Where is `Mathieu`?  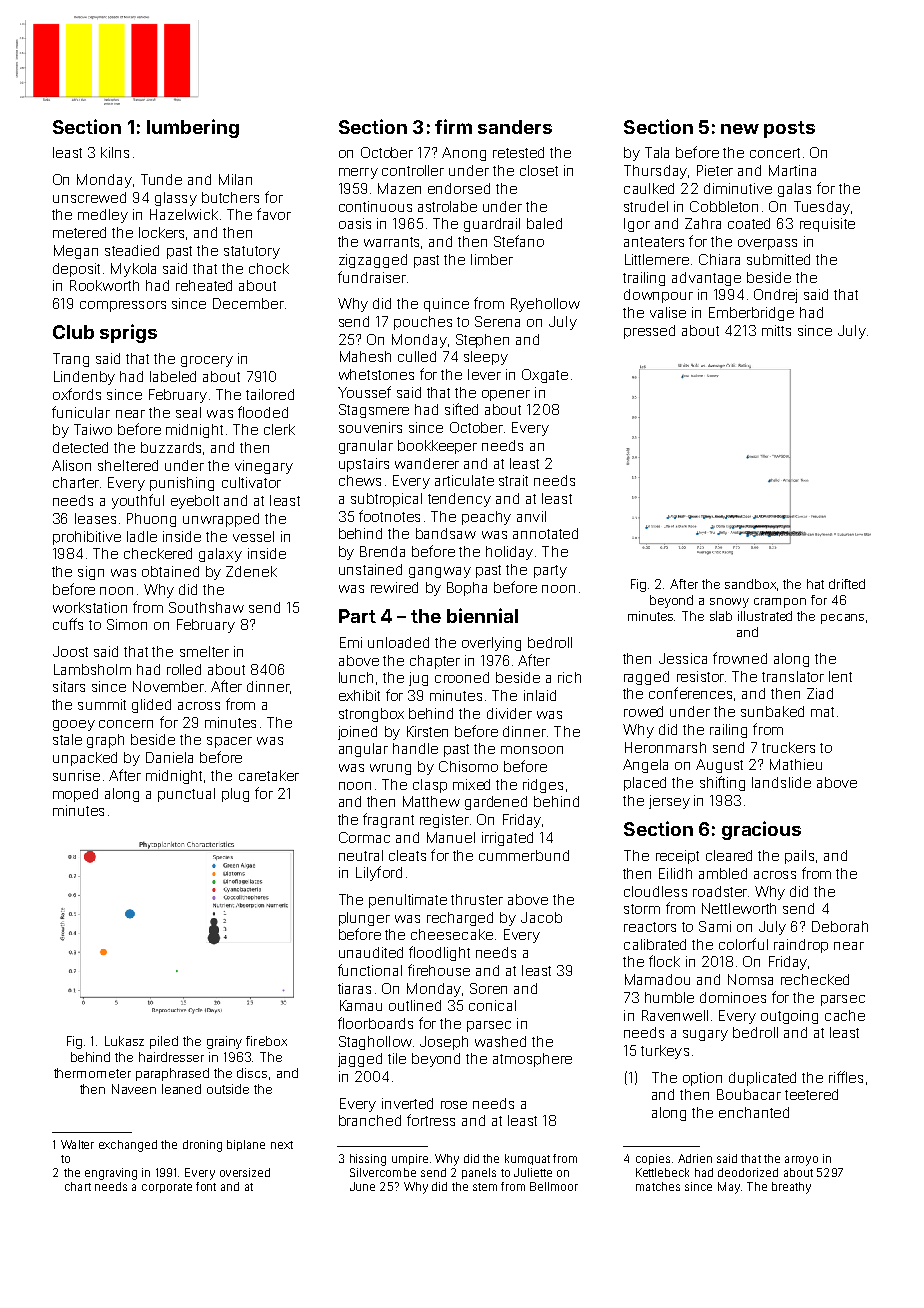
Mathieu is located at coordinates (796, 764).
